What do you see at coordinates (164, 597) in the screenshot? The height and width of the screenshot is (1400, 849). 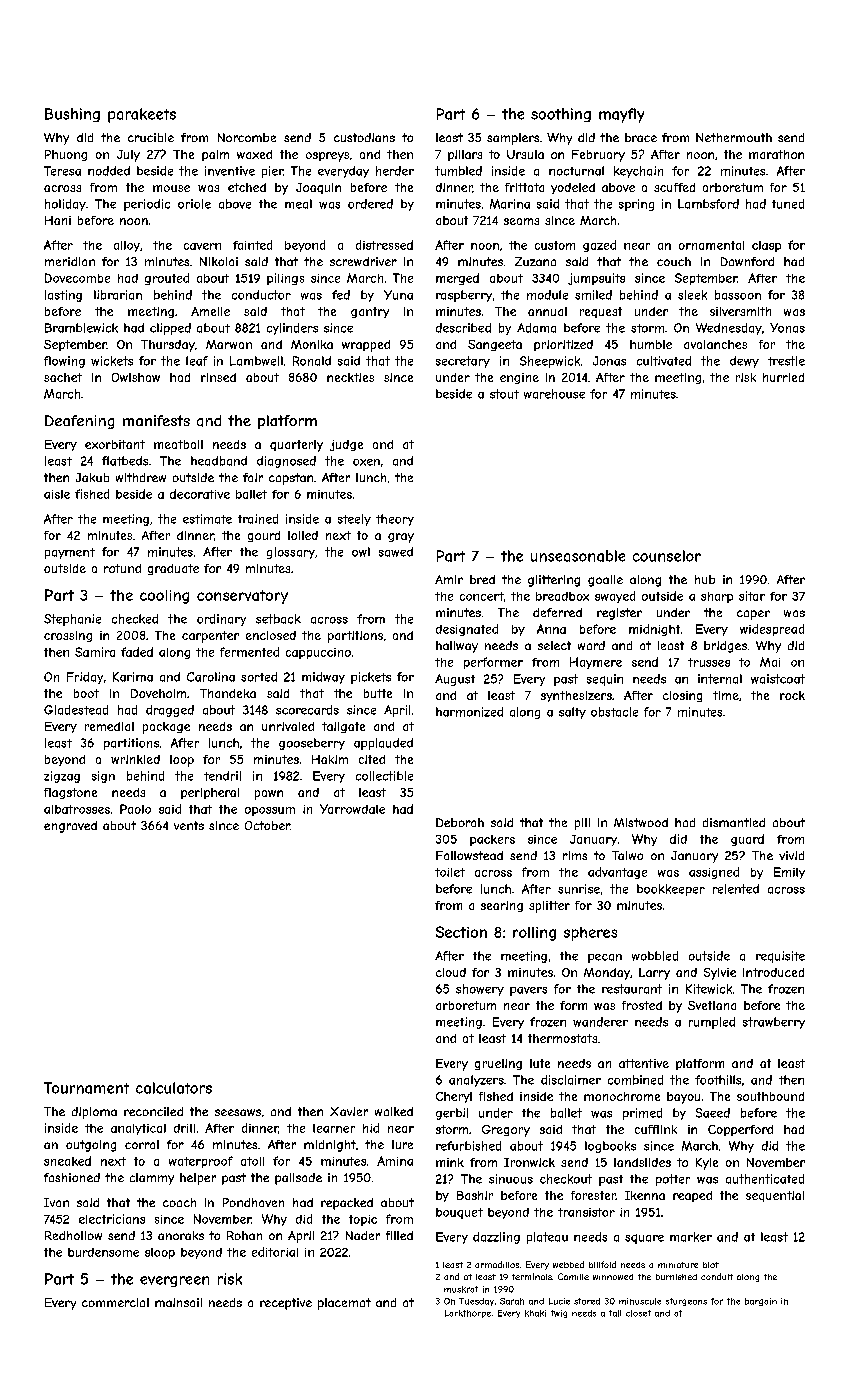 I see `cooling` at bounding box center [164, 597].
